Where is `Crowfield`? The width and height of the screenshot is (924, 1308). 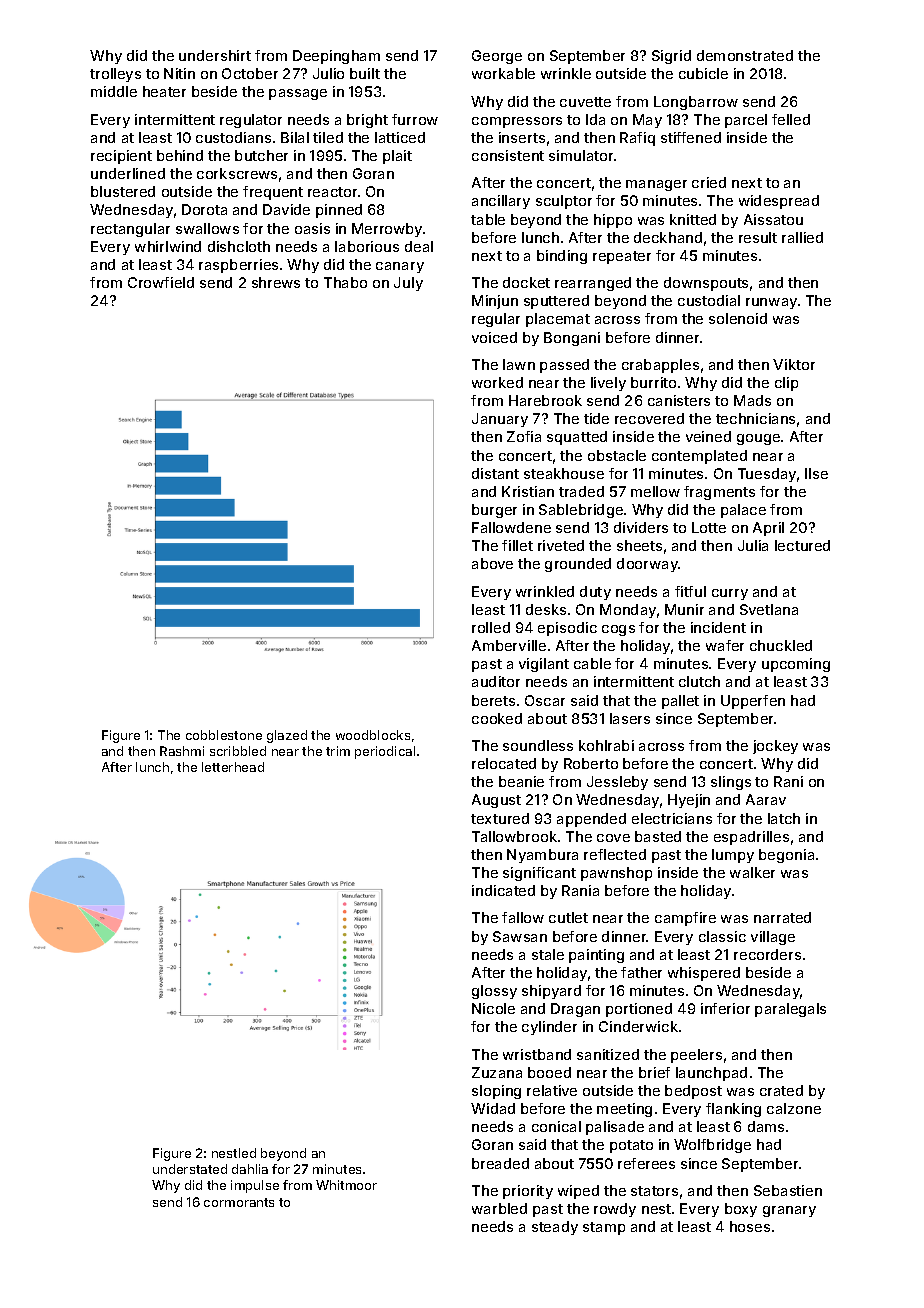
Crowfield is located at coordinates (161, 282).
